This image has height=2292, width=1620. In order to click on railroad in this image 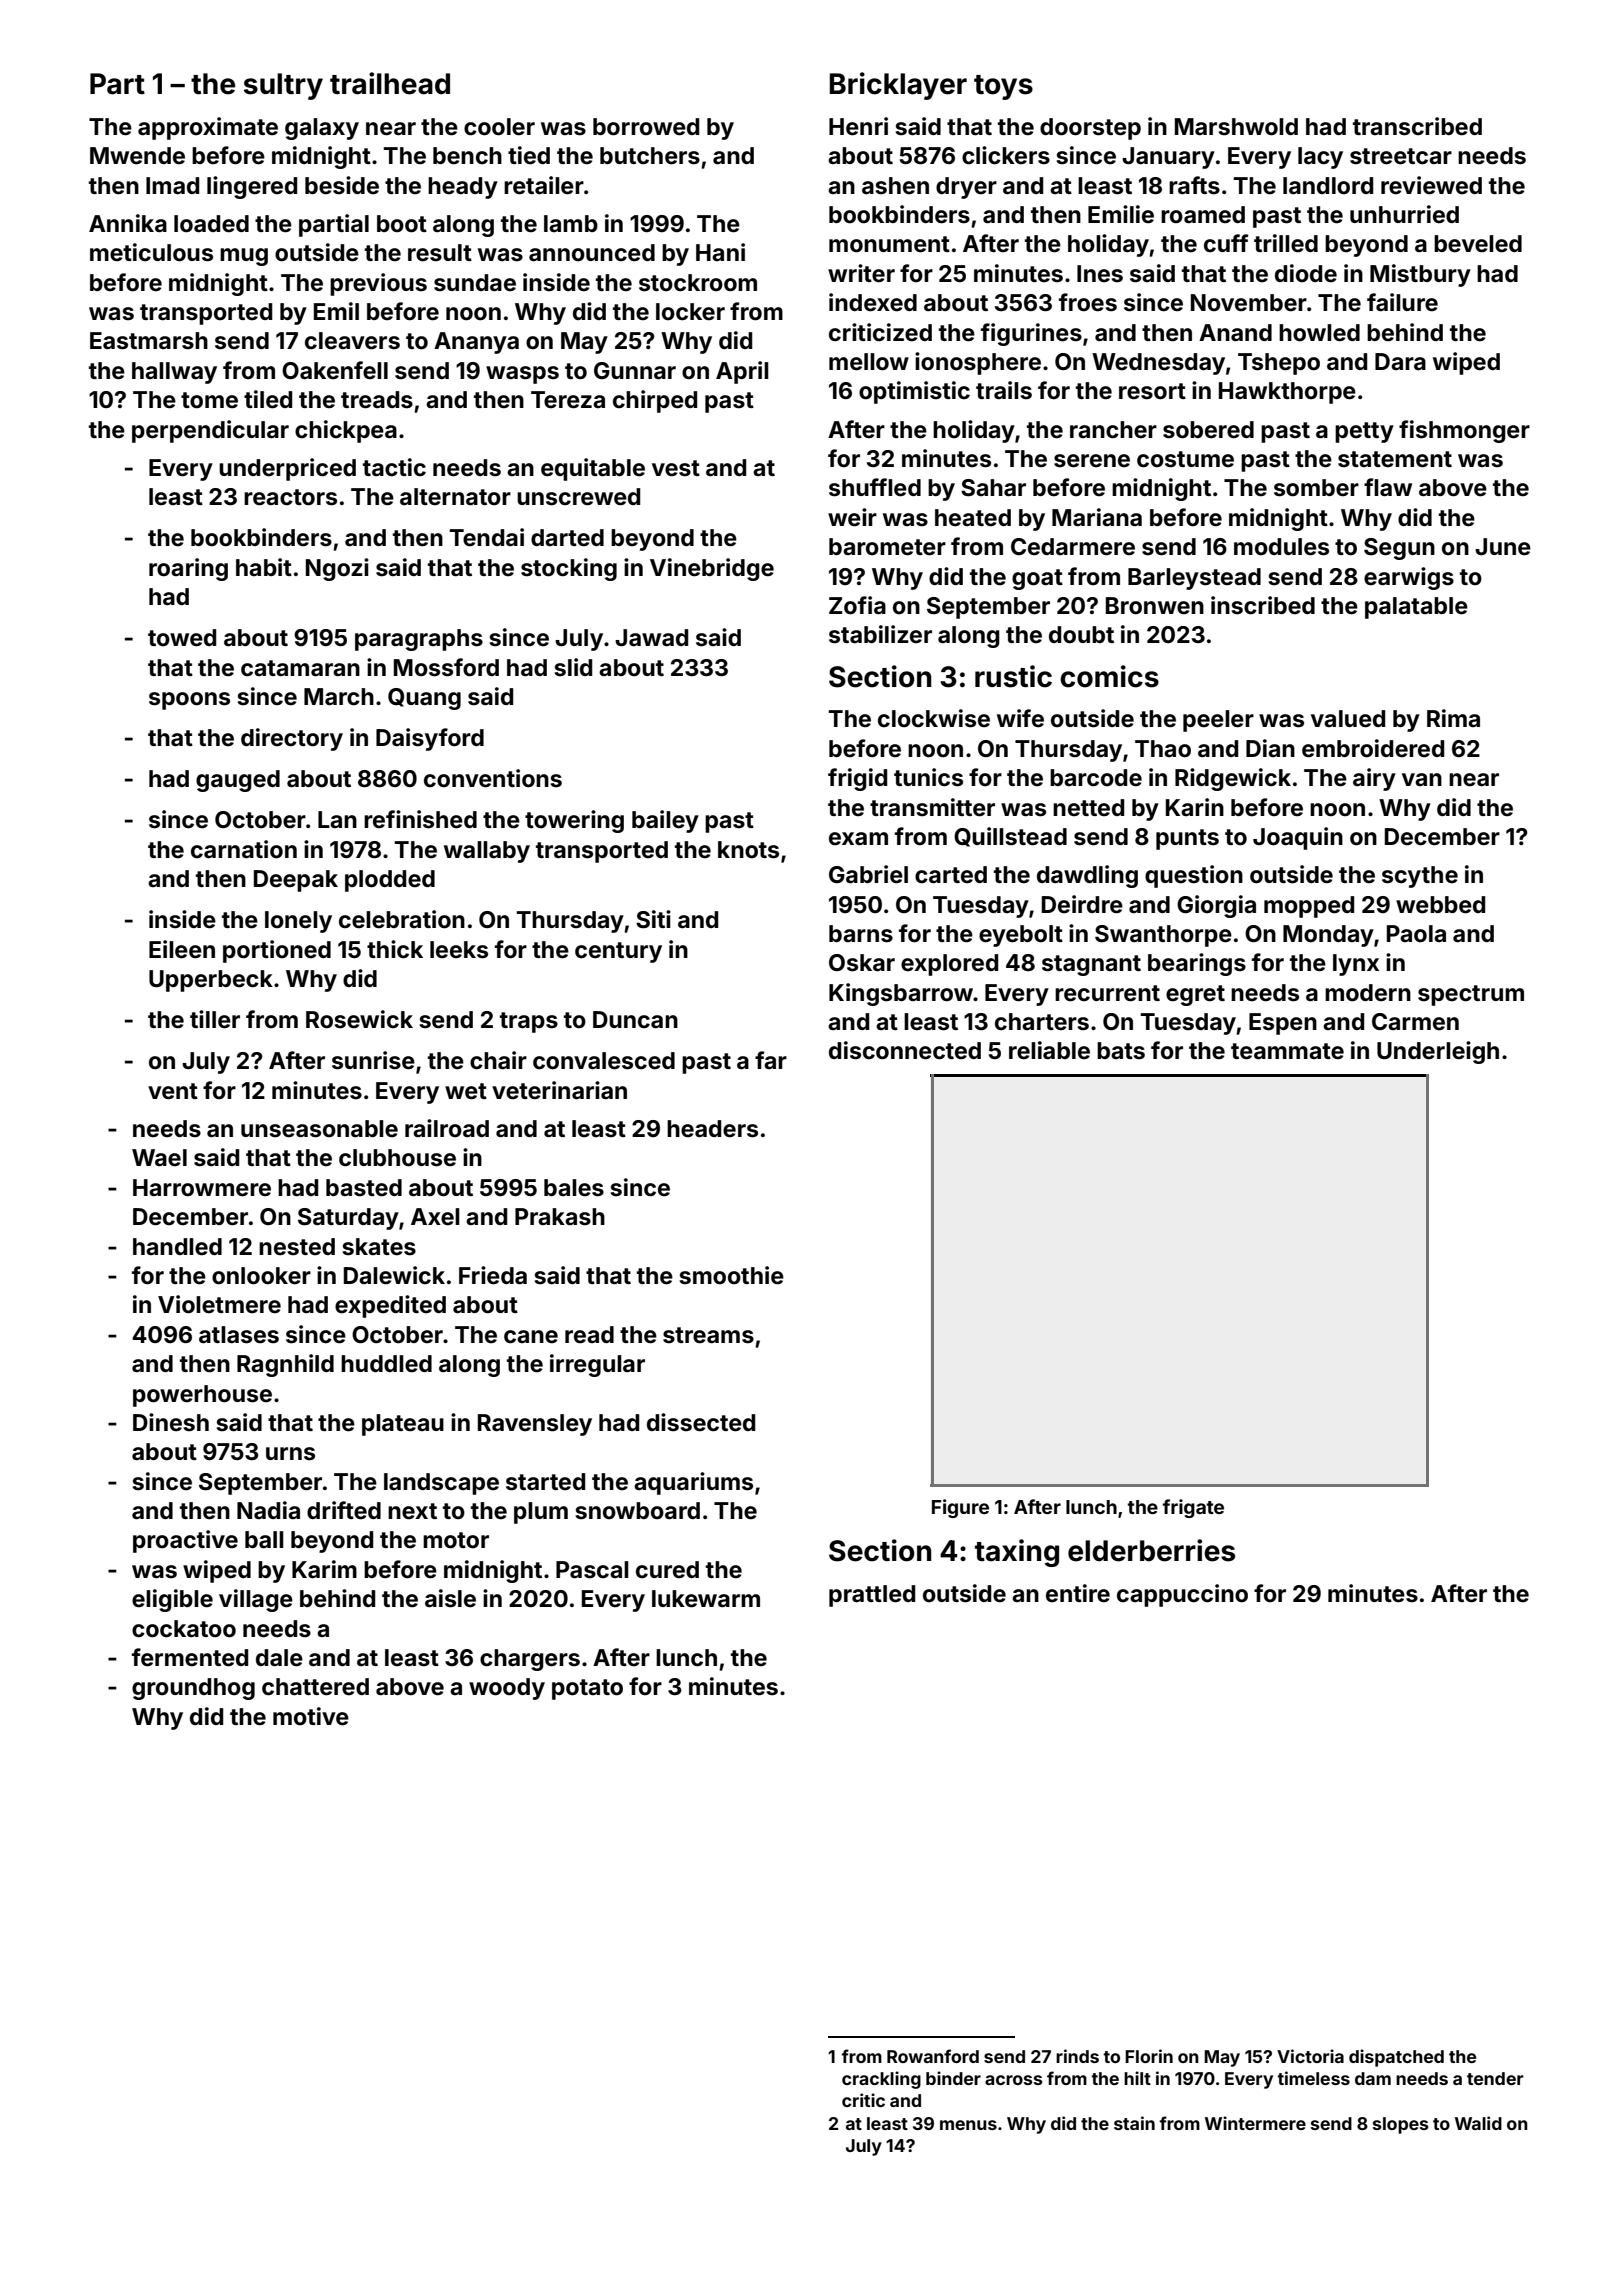, I will do `click(447, 1128)`.
